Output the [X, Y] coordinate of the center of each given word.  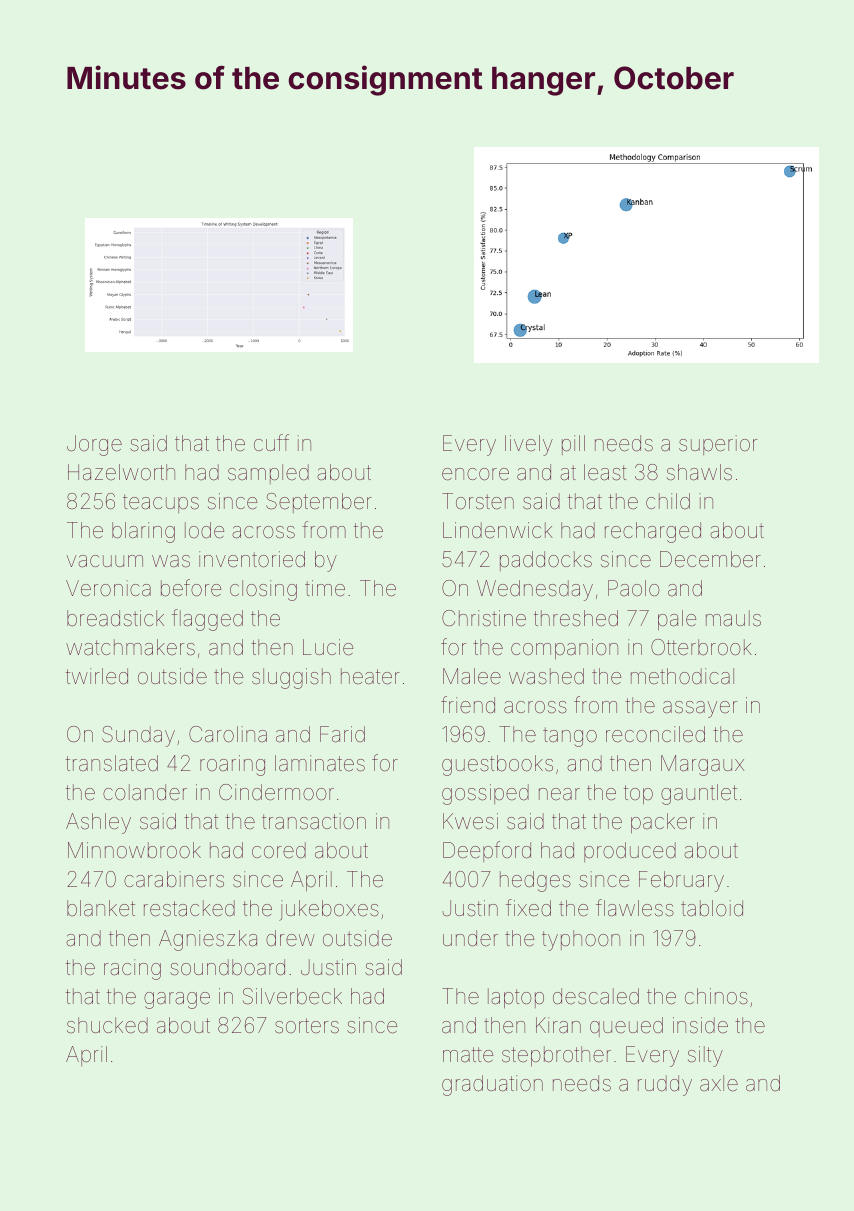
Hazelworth [121, 472]
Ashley [98, 823]
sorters [307, 1026]
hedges [535, 881]
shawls [699, 472]
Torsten [478, 501]
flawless [635, 908]
